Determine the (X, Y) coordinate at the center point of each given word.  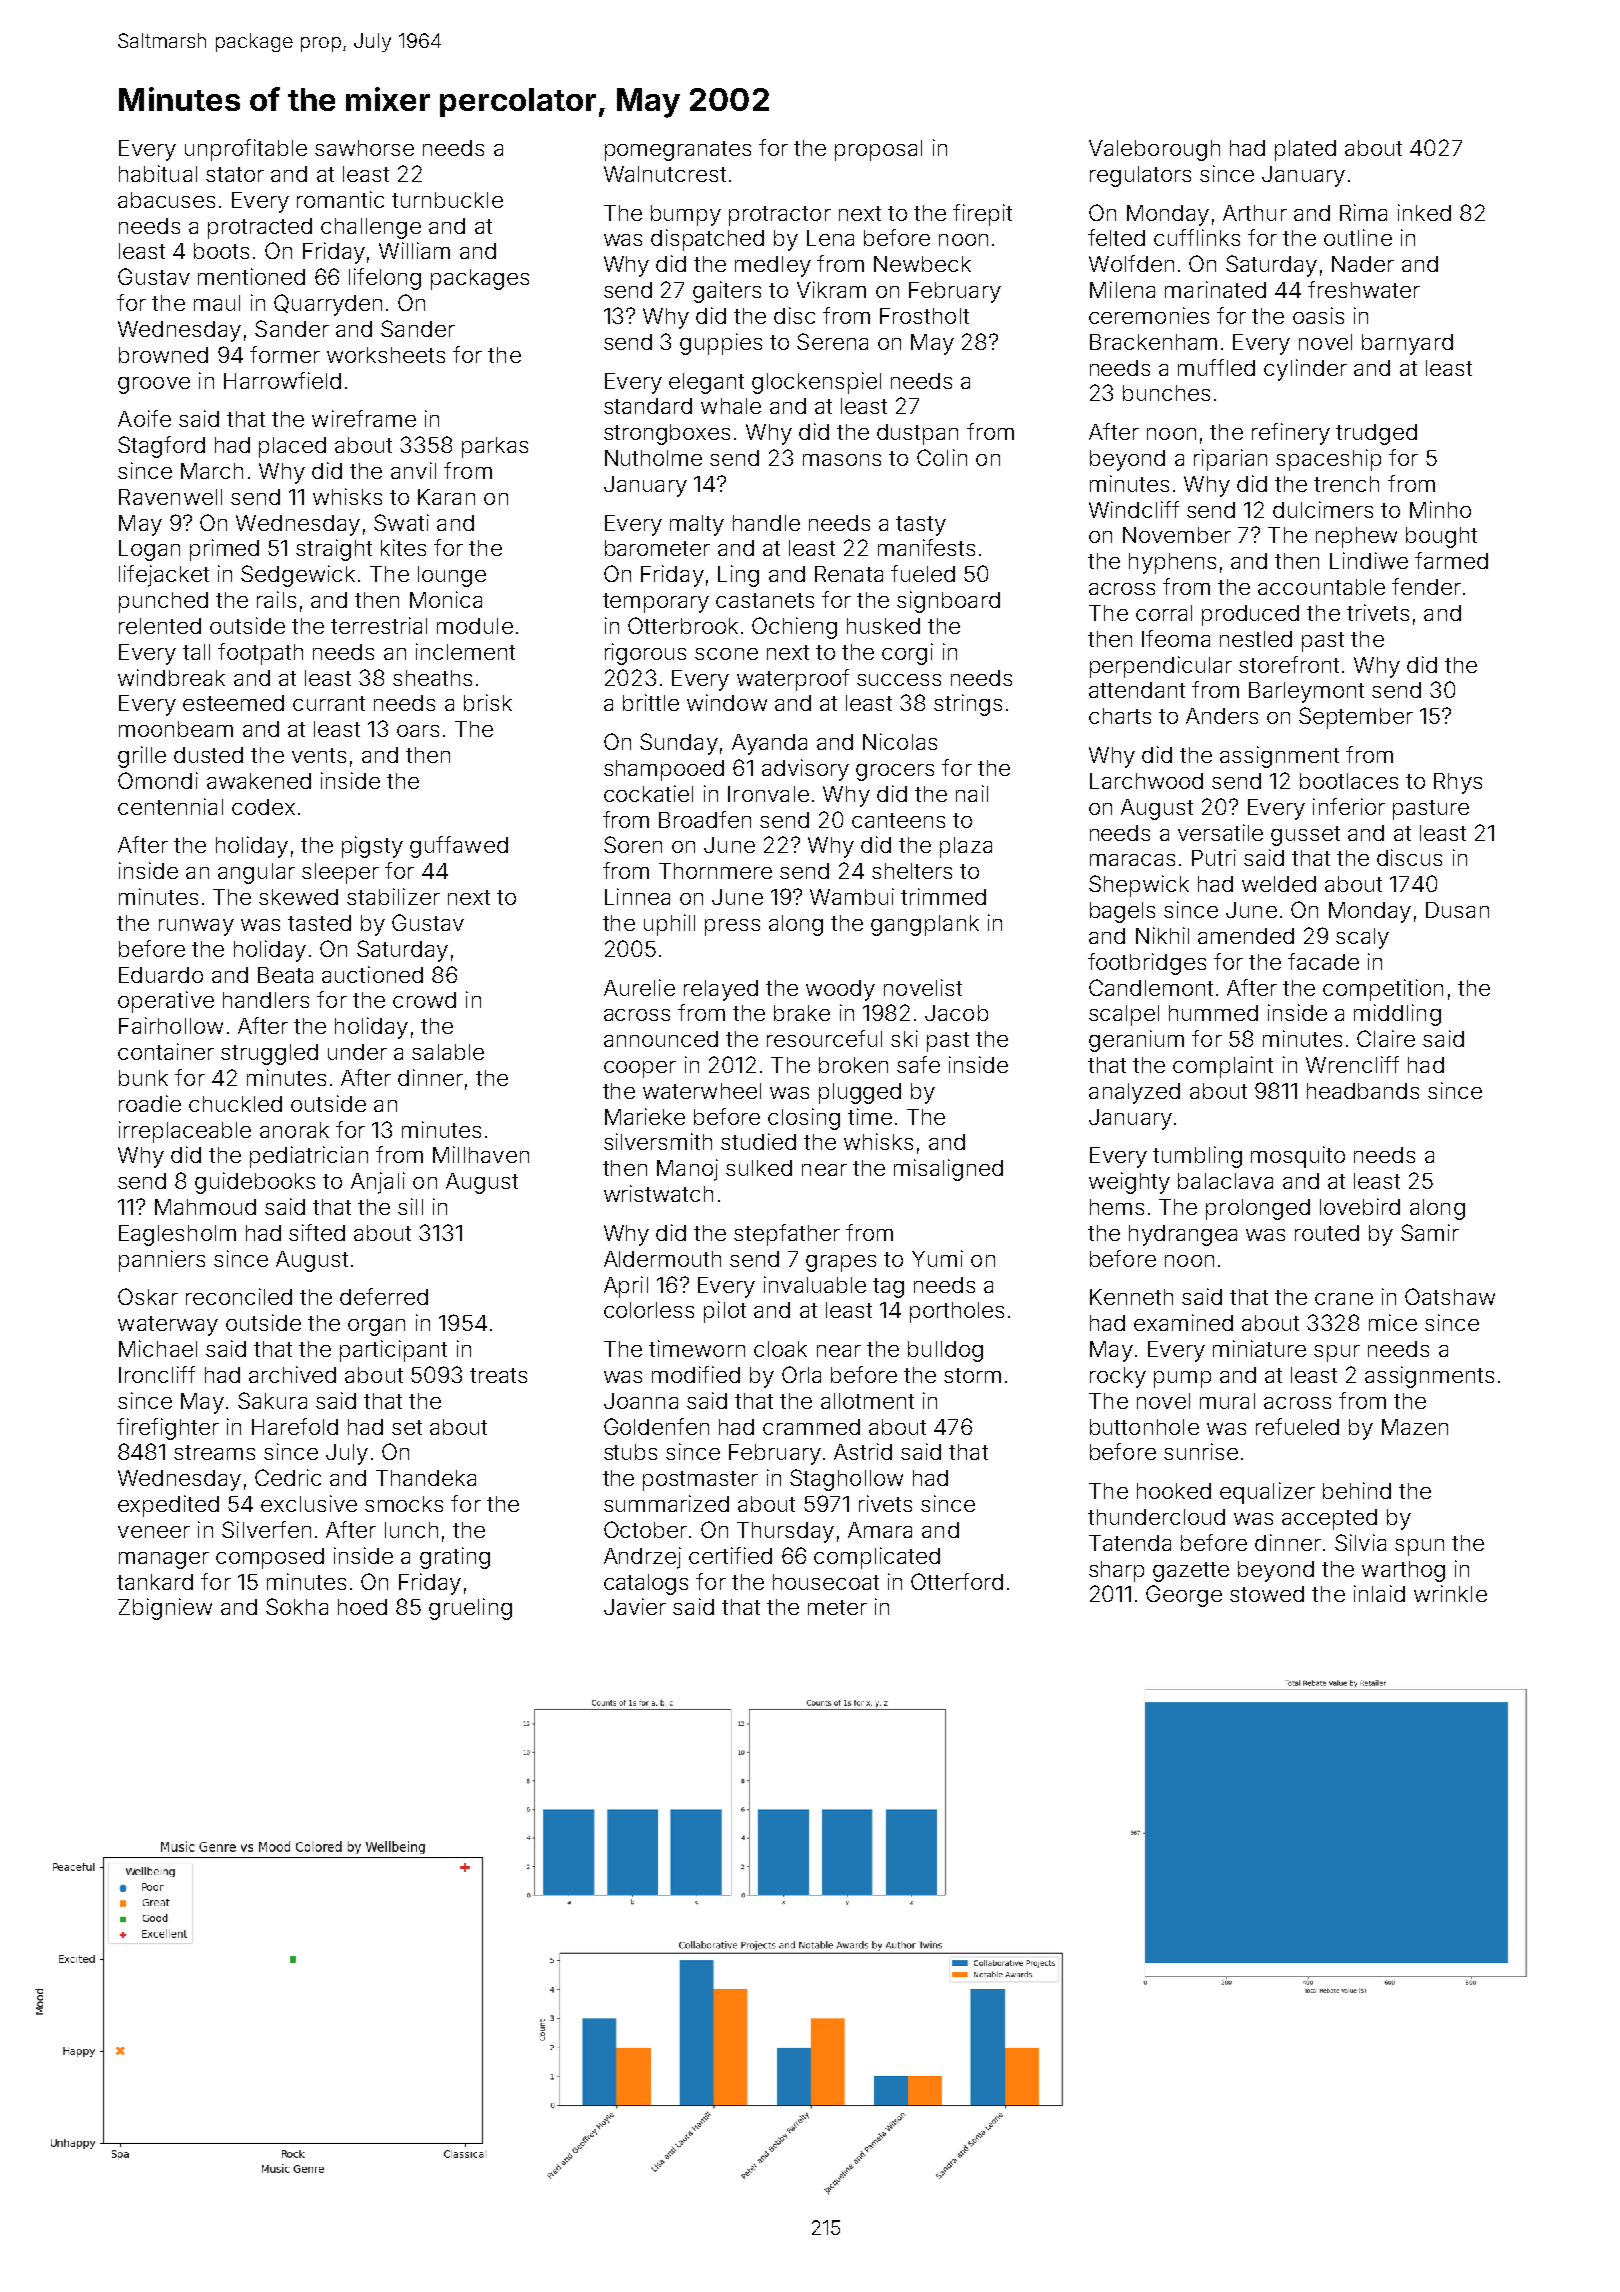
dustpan (917, 434)
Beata (285, 975)
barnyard (1407, 344)
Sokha (297, 1606)
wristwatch (658, 1193)
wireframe (364, 418)
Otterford (957, 1581)
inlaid (1379, 1593)
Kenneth (1131, 1297)
